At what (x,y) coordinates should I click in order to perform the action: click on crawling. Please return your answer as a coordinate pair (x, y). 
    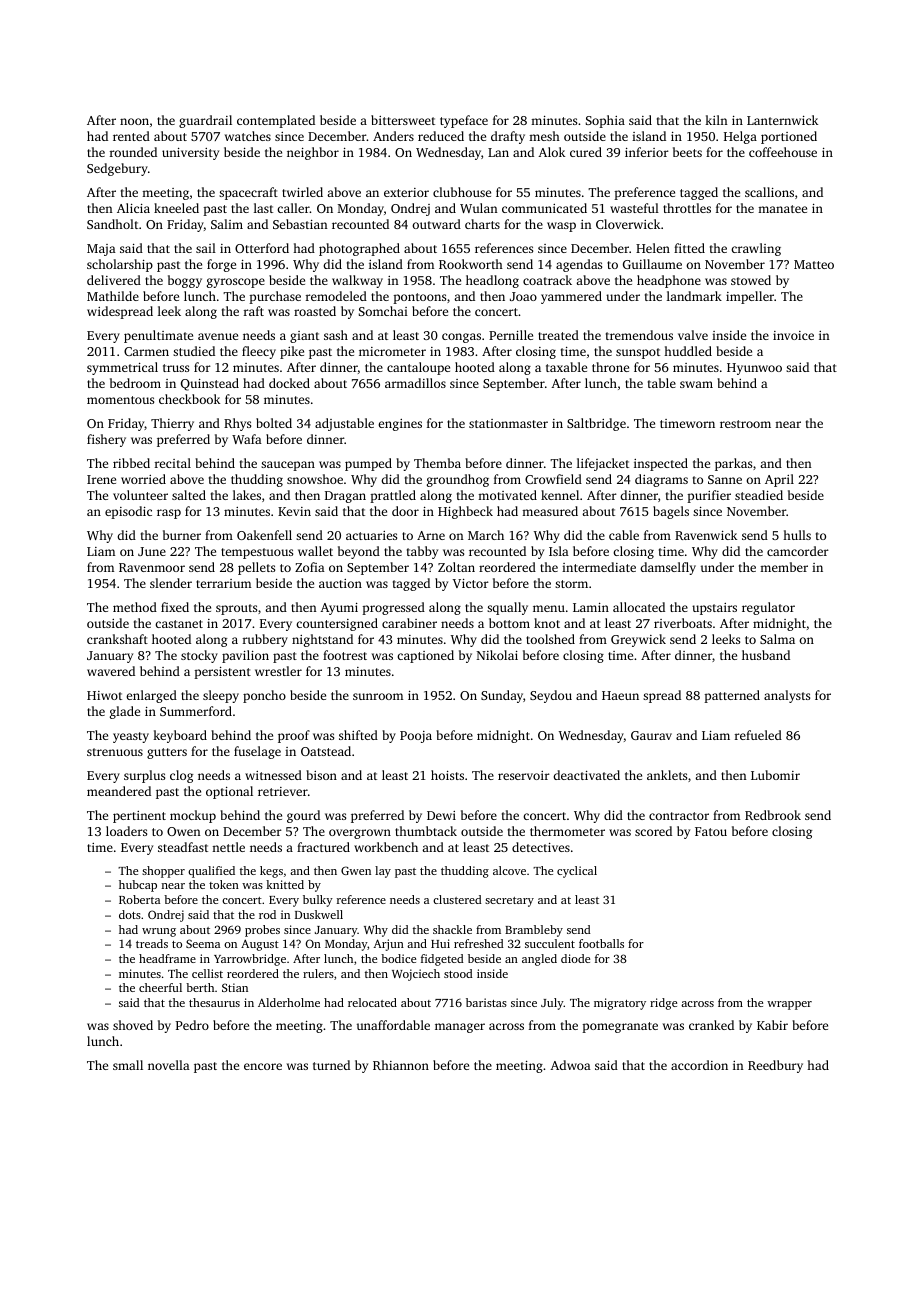
    Looking at the image, I should click on (756, 249).
